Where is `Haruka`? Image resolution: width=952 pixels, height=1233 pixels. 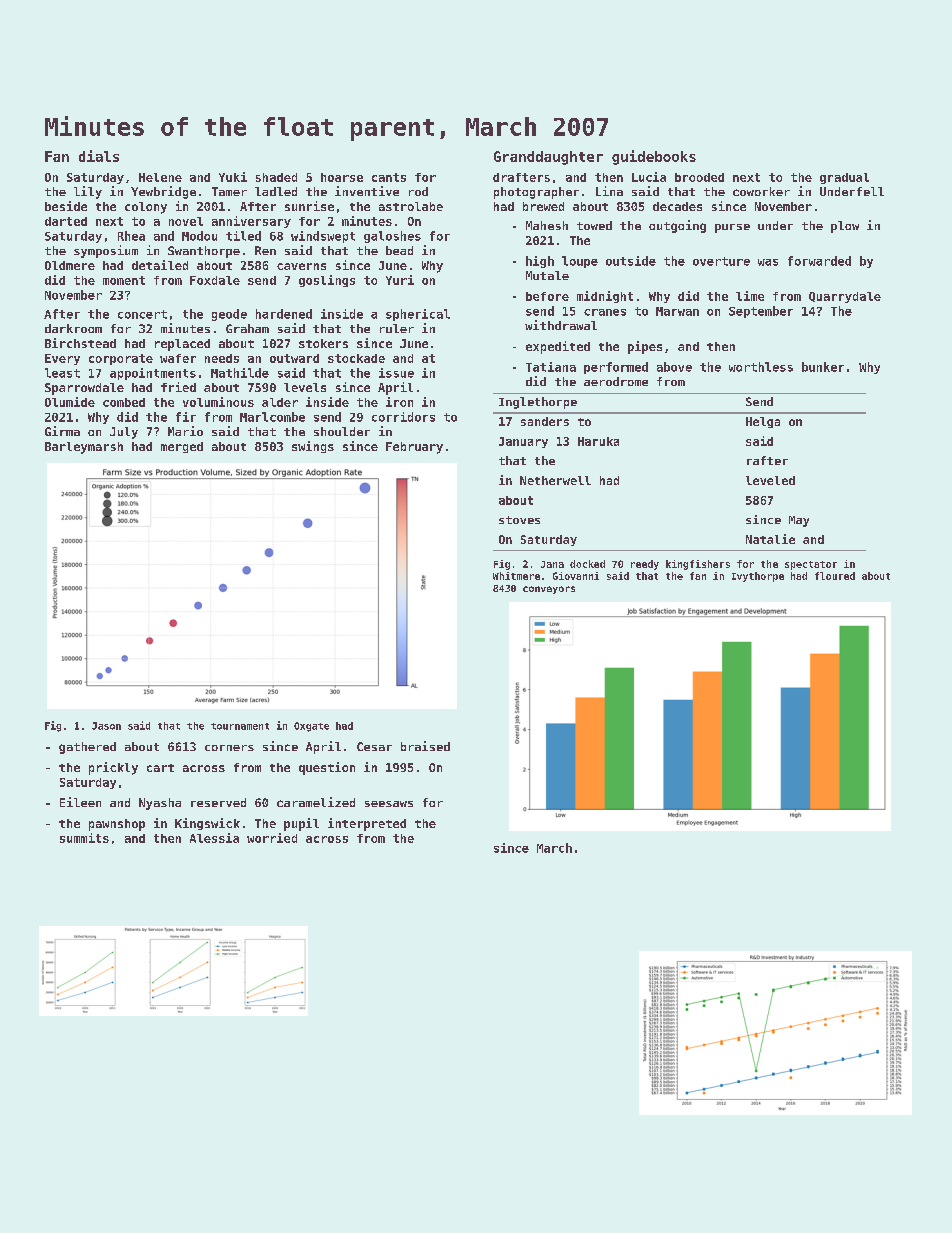 Haruka is located at coordinates (598, 441).
